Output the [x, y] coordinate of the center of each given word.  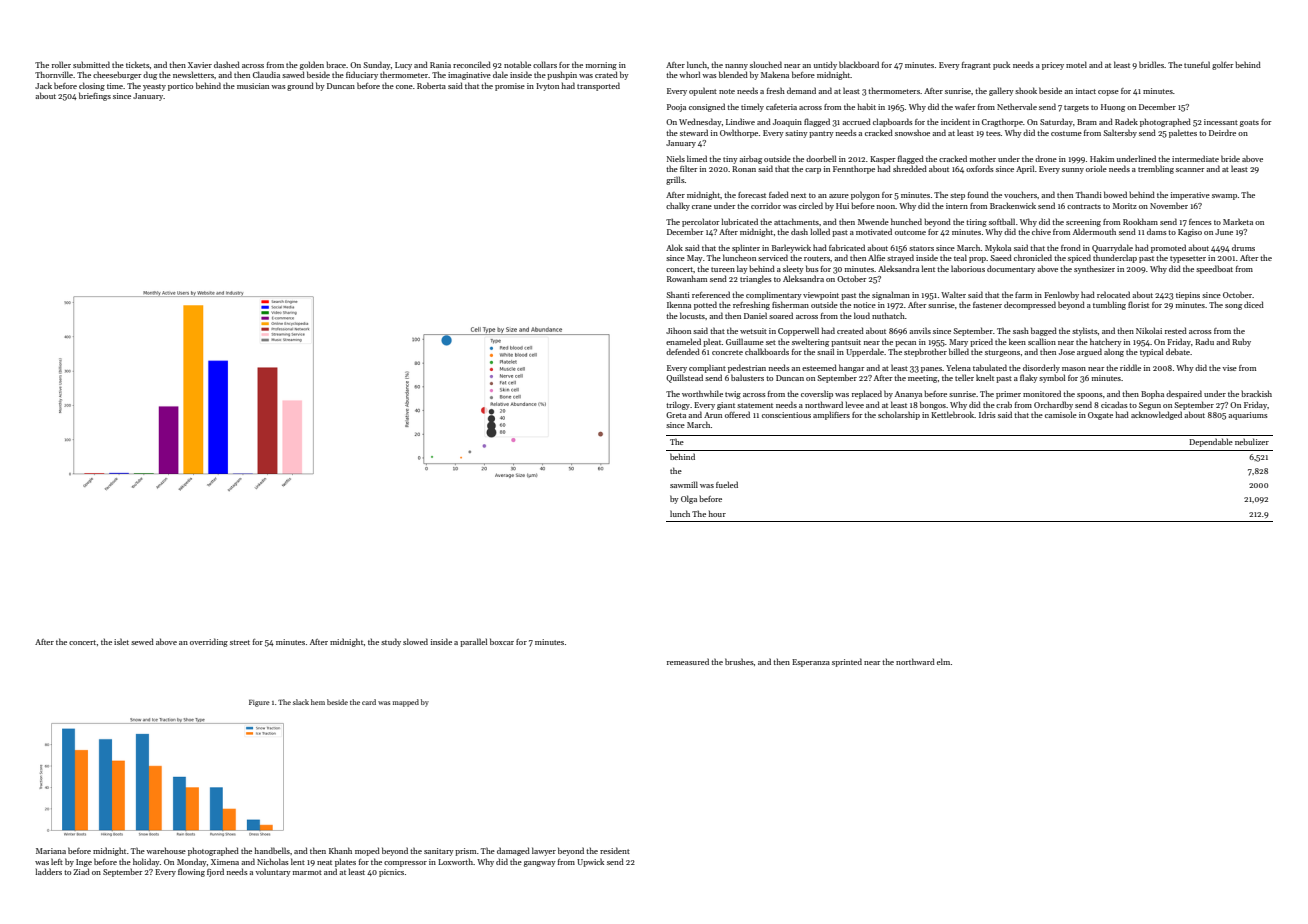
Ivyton [547, 87]
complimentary [774, 295]
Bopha [1152, 394]
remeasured [688, 661]
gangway [540, 864]
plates [345, 862]
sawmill [684, 484]
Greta [676, 415]
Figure [259, 703]
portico [180, 87]
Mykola [998, 248]
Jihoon [678, 330]
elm [943, 661]
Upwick [590, 862]
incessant [1221, 122]
